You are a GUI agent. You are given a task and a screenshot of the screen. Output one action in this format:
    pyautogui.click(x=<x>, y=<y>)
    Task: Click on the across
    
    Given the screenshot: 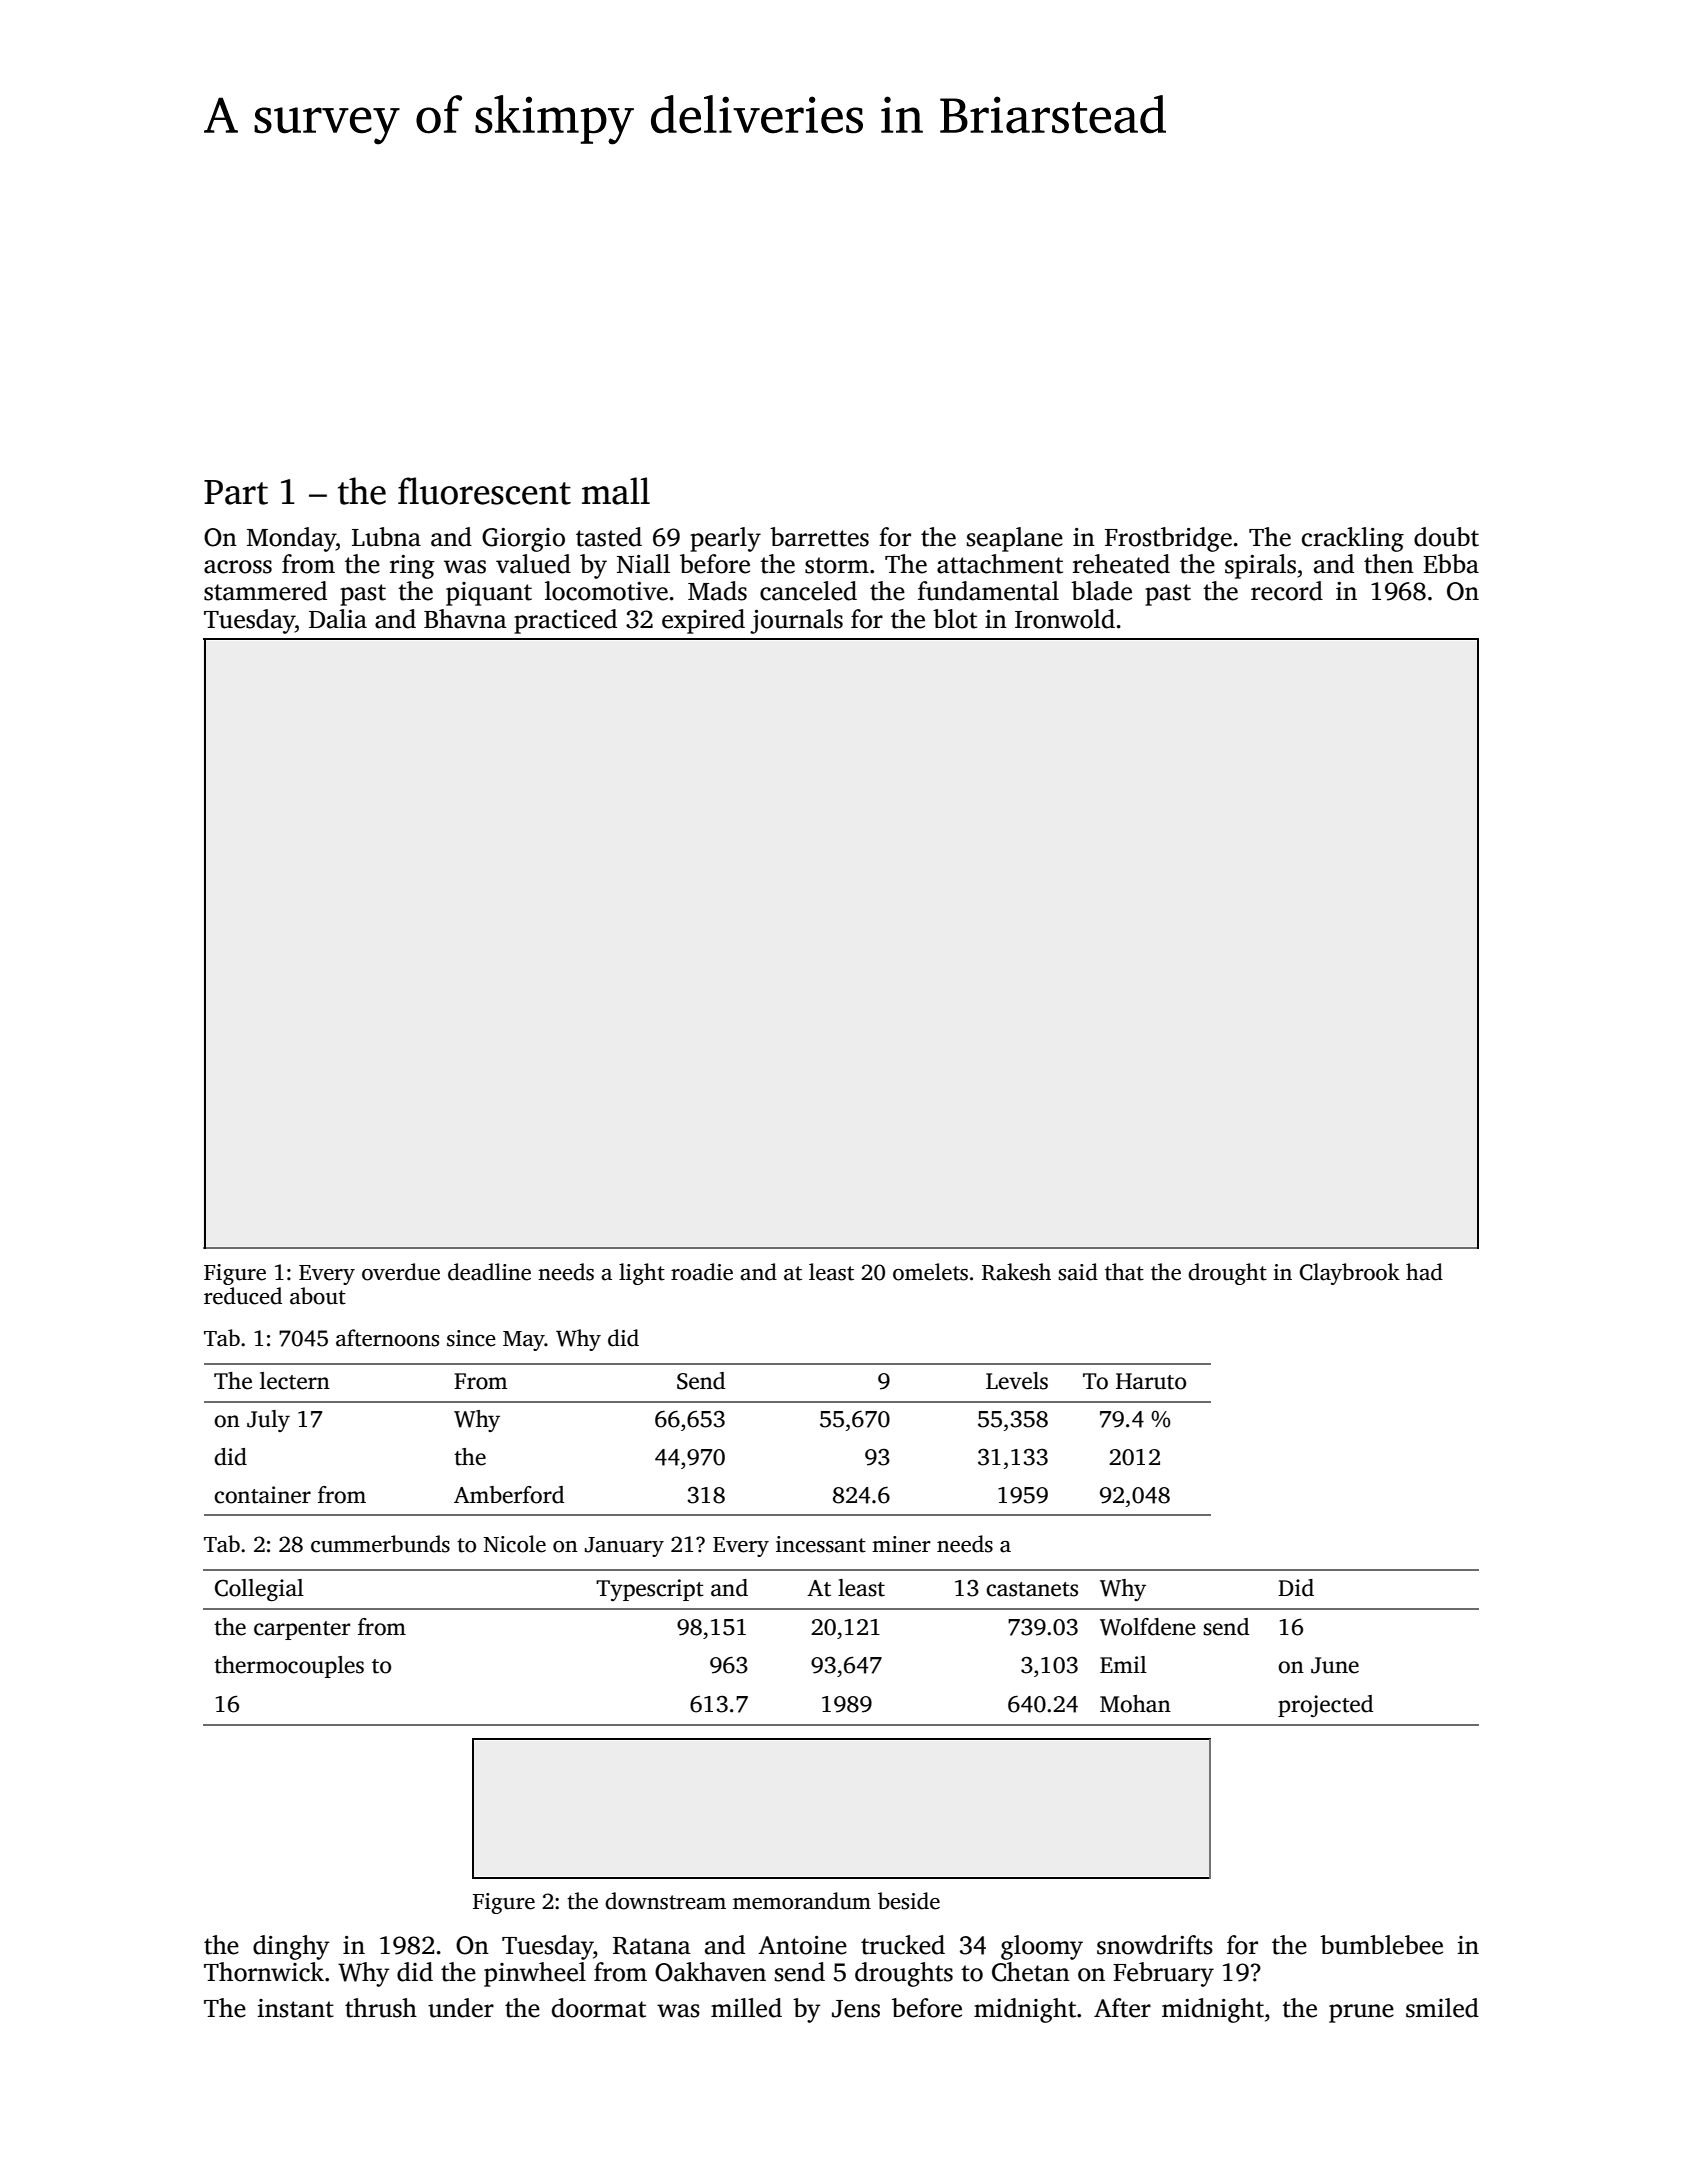 What is the action you would take?
    pyautogui.click(x=238, y=567)
